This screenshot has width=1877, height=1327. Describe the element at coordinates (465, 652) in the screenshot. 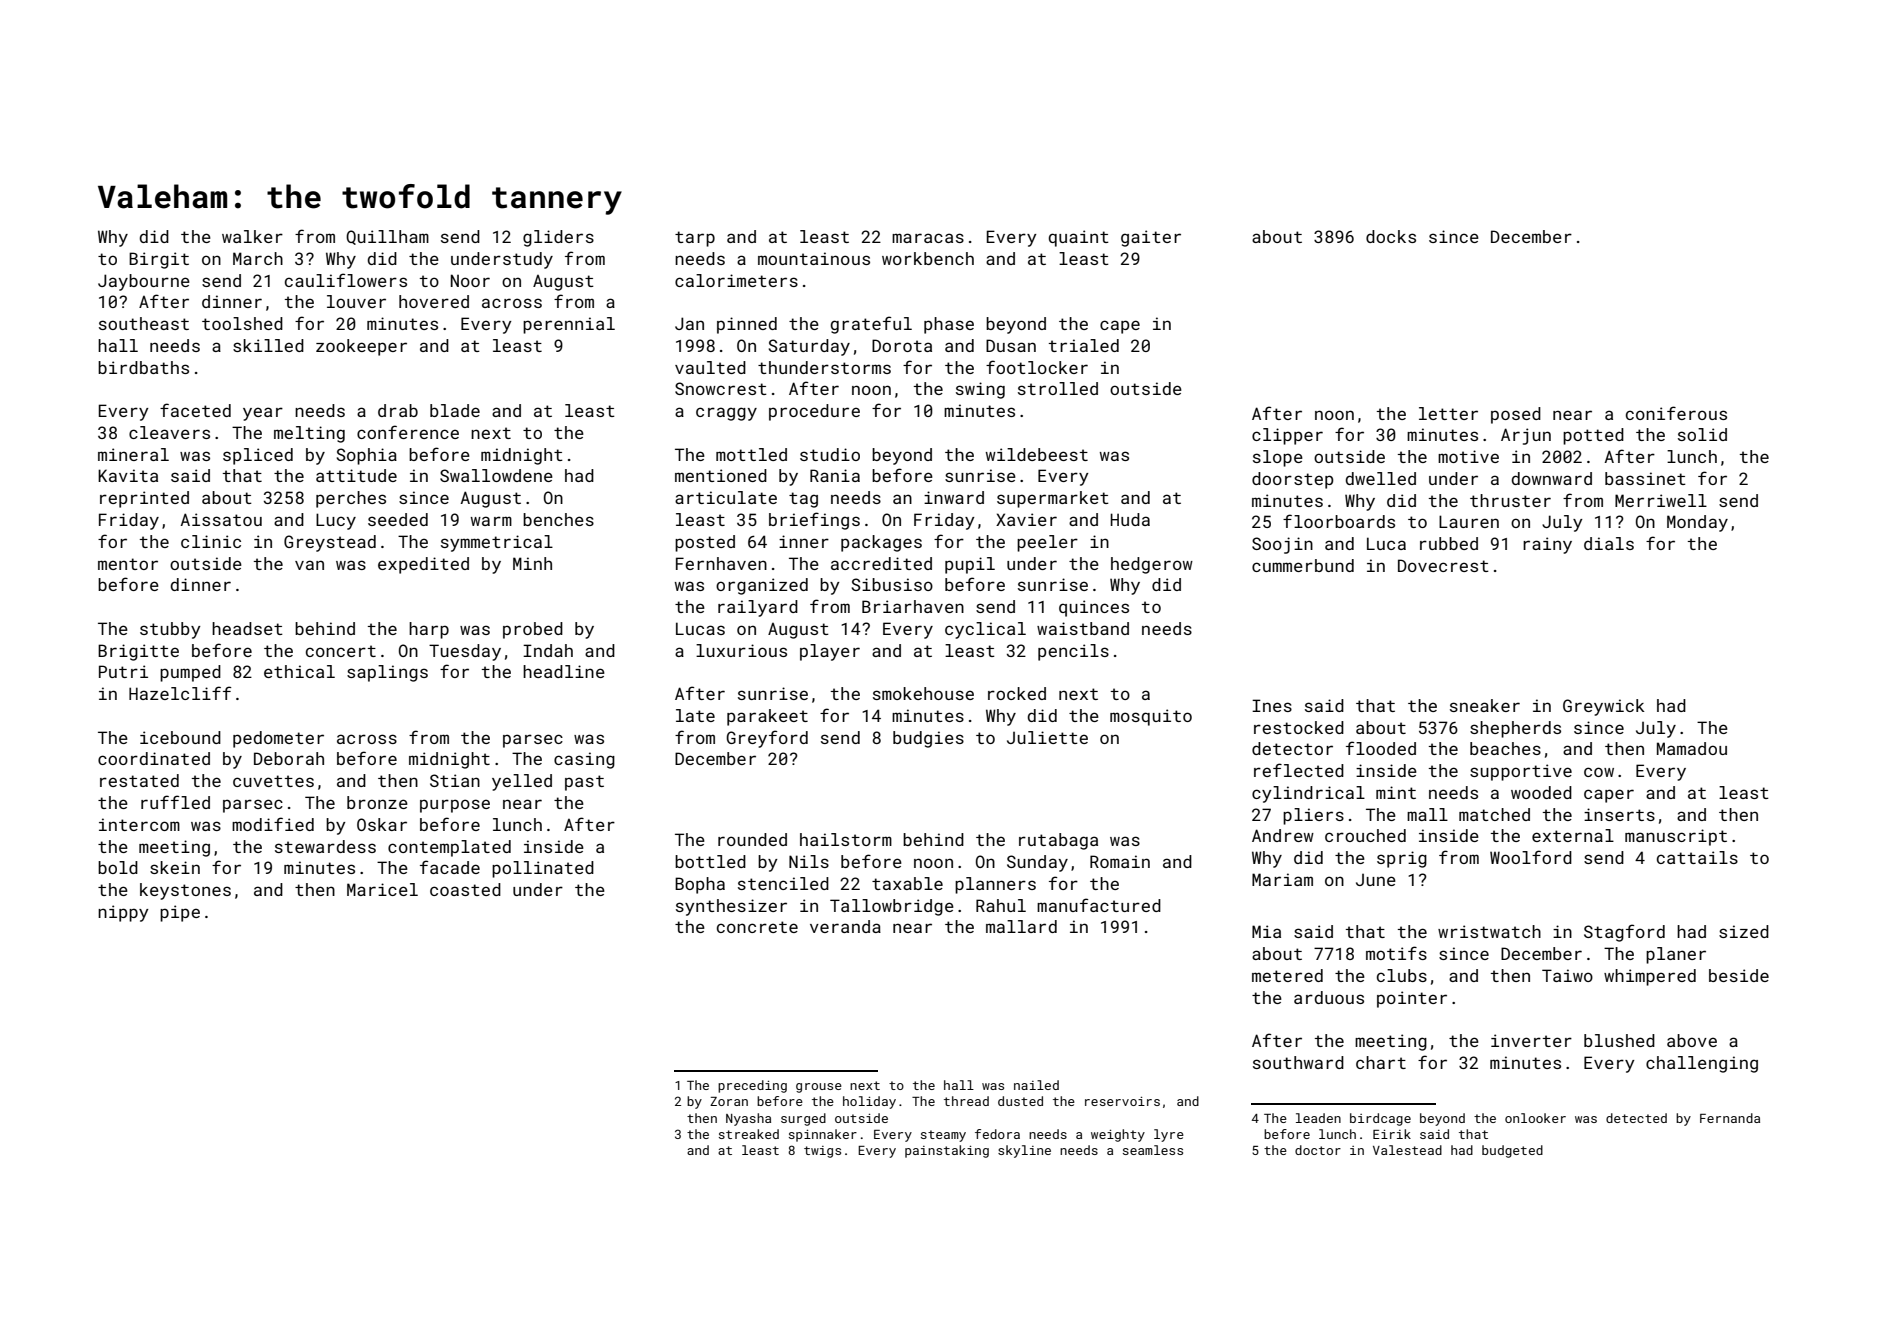

I see `Tuesday` at that location.
